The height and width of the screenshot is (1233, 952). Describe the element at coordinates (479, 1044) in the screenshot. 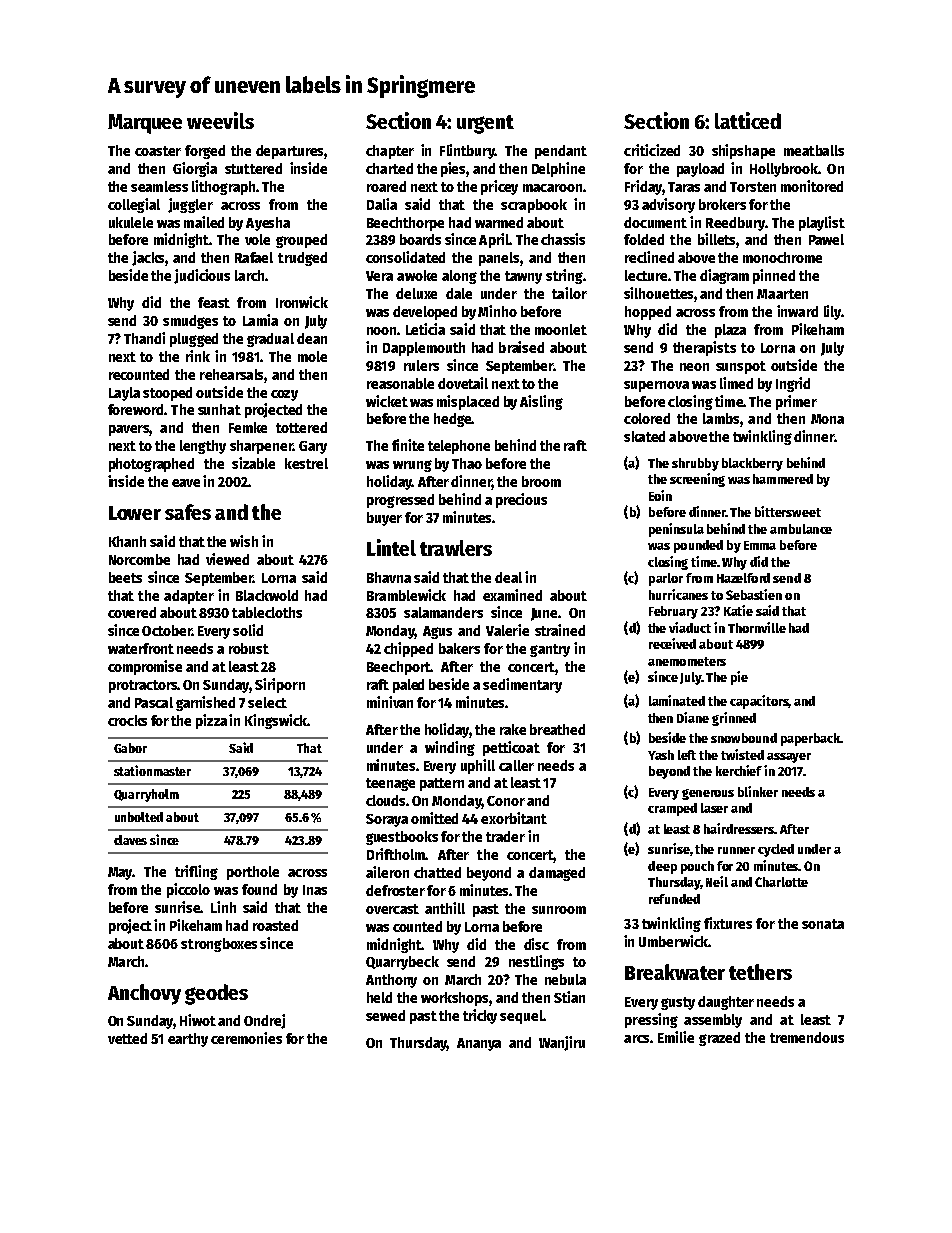

I see `Ananya` at that location.
